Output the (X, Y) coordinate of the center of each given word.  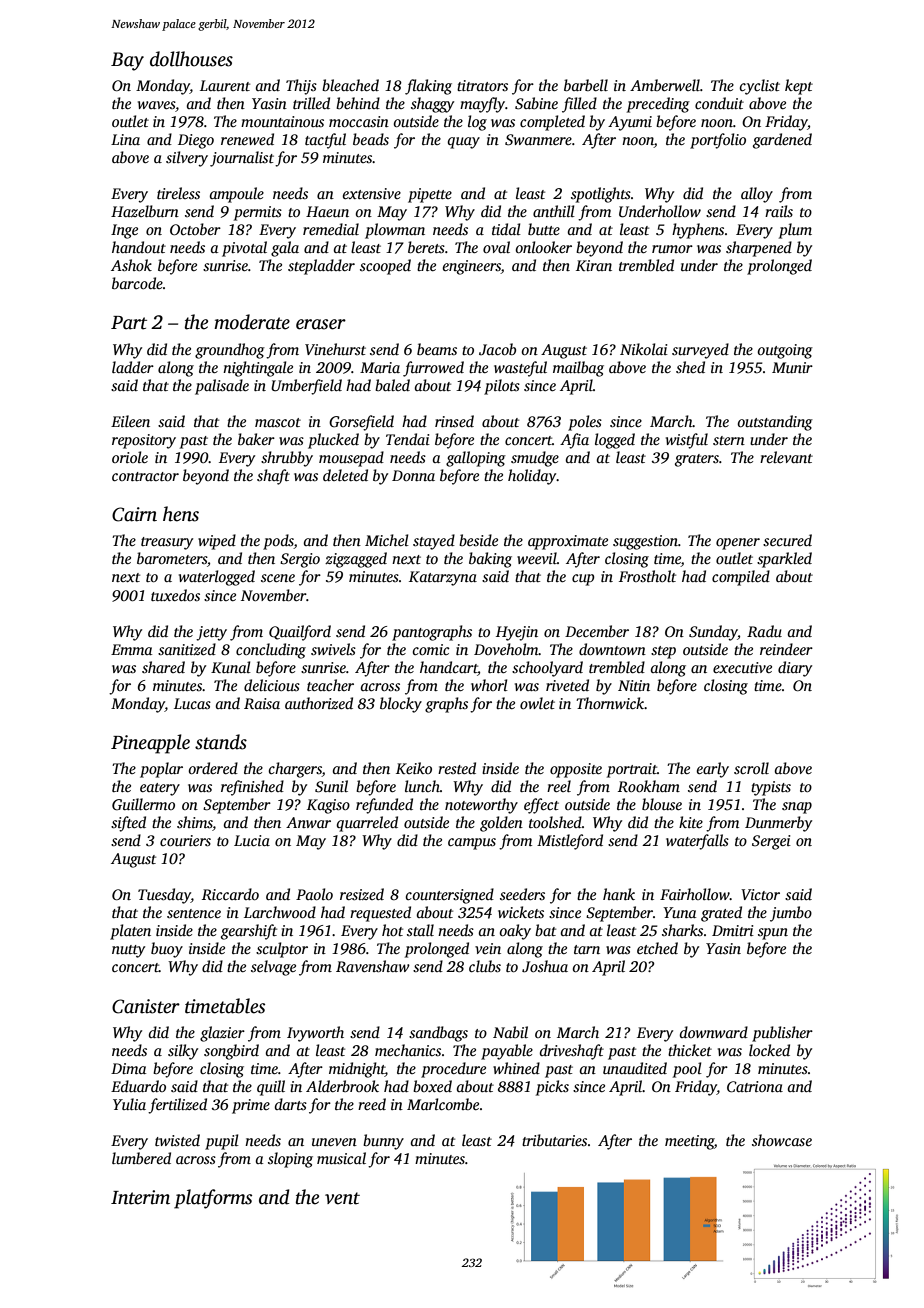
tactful (325, 141)
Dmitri (733, 930)
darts (291, 1104)
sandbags (438, 1034)
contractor (145, 476)
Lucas (192, 703)
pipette (430, 195)
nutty (128, 951)
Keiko (414, 768)
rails (779, 211)
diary (795, 669)
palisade (222, 387)
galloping (476, 459)
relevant (786, 457)
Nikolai (644, 349)
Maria (380, 367)
